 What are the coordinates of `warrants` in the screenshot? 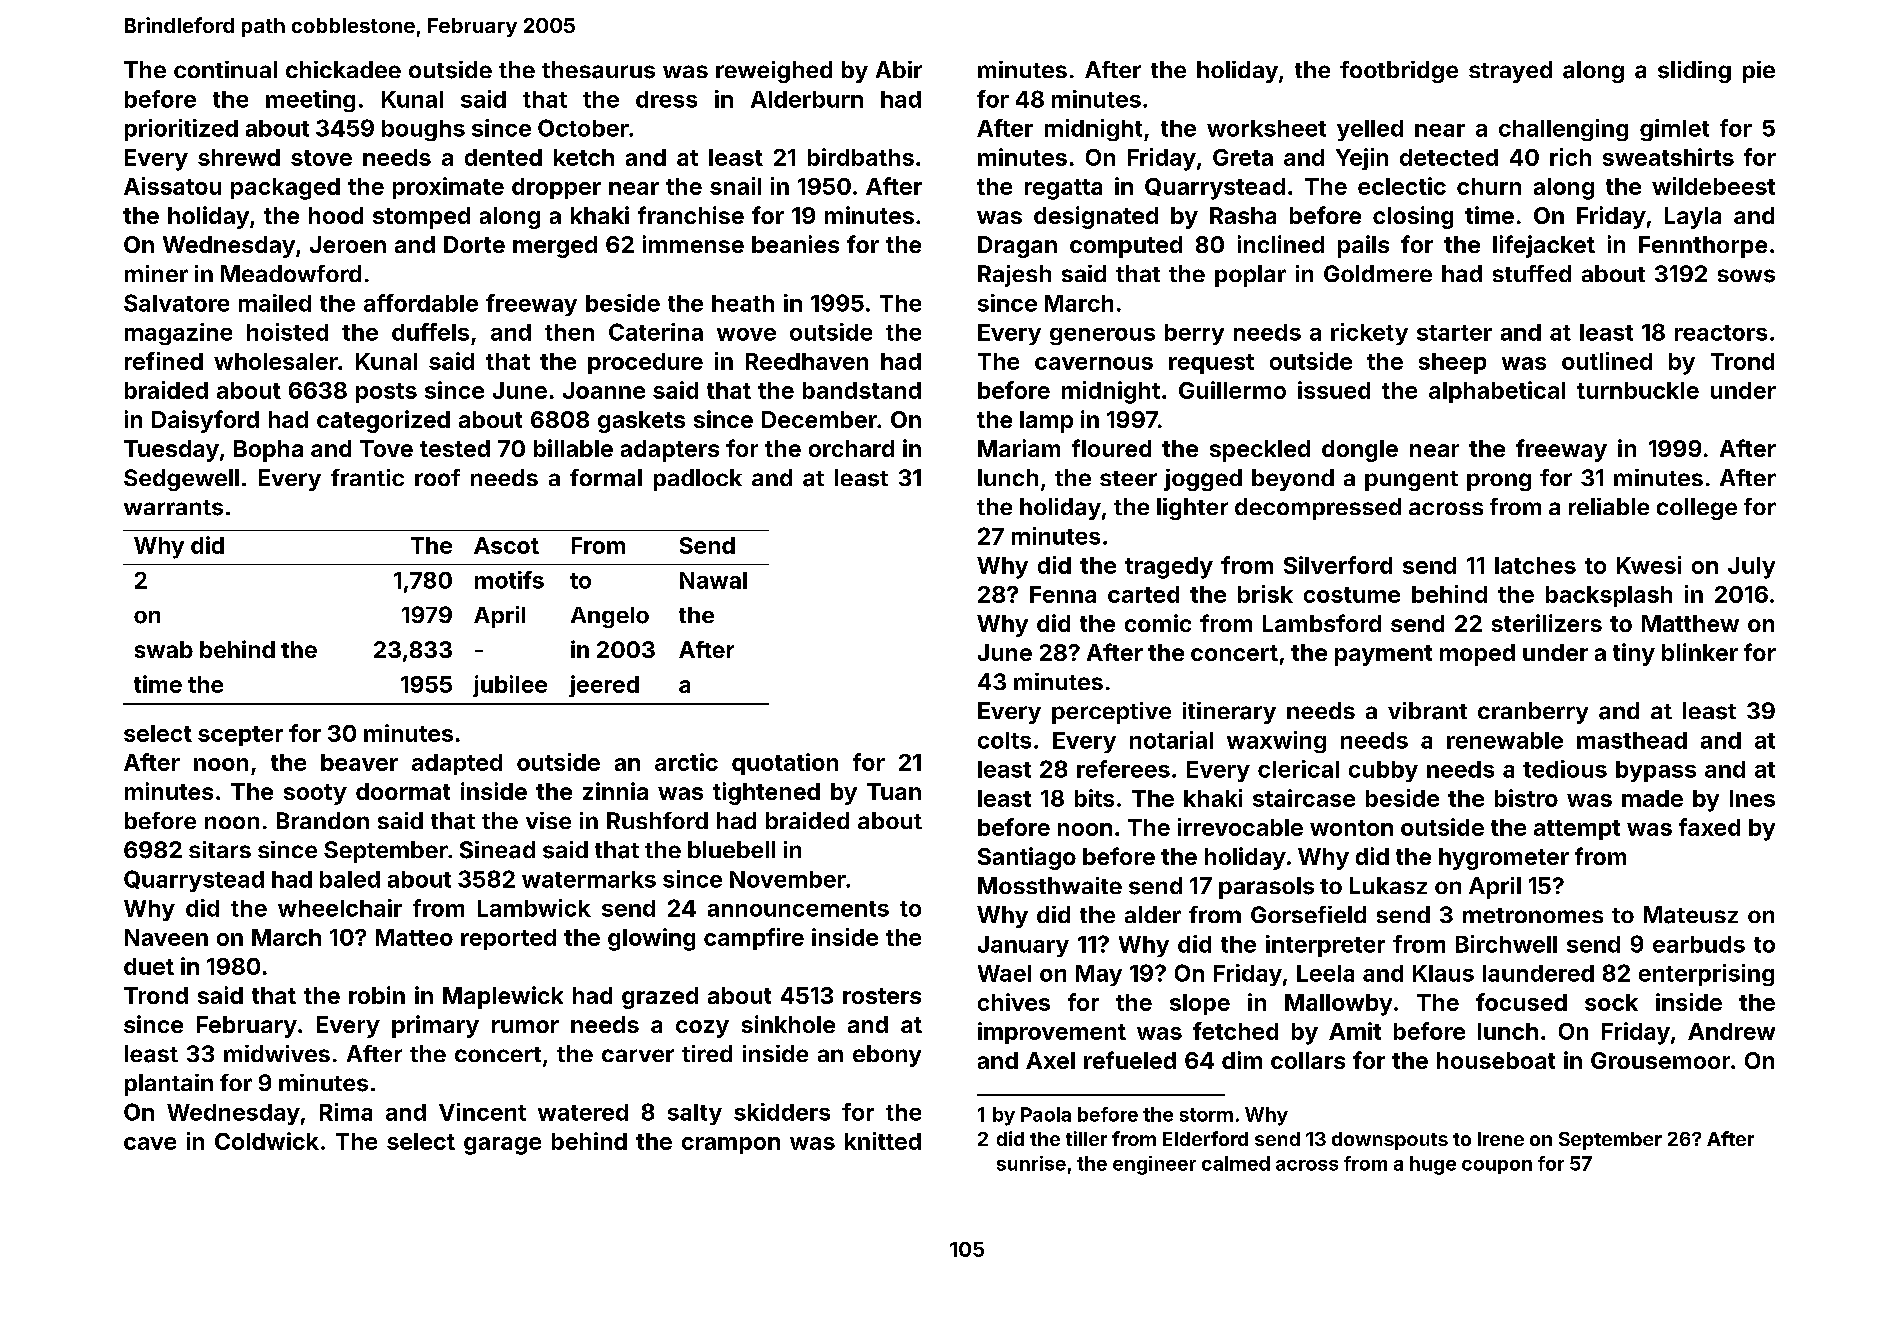 It's located at (173, 508).
